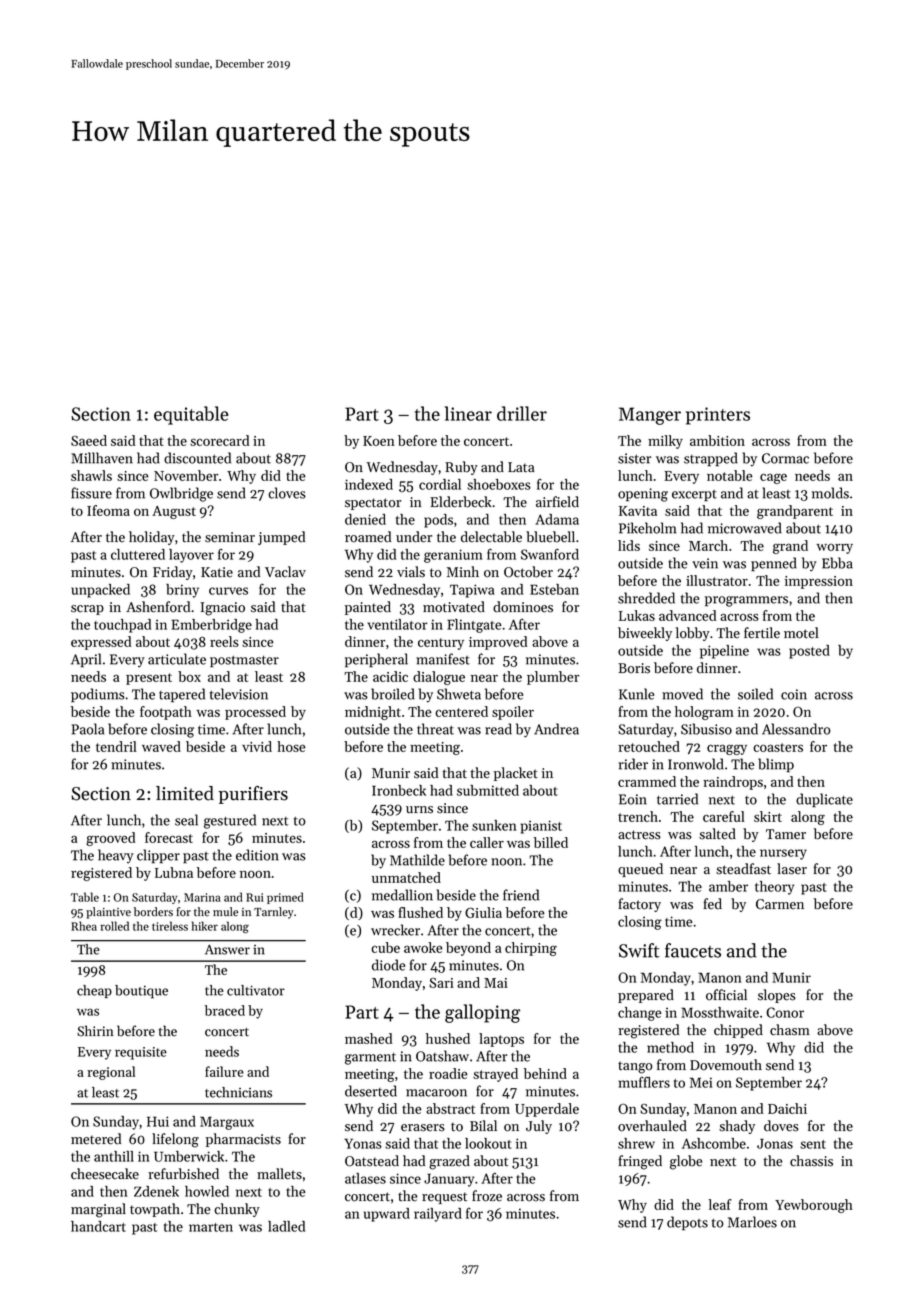 The width and height of the document is (924, 1308). Describe the element at coordinates (459, 694) in the document. I see `Shweta` at that location.
